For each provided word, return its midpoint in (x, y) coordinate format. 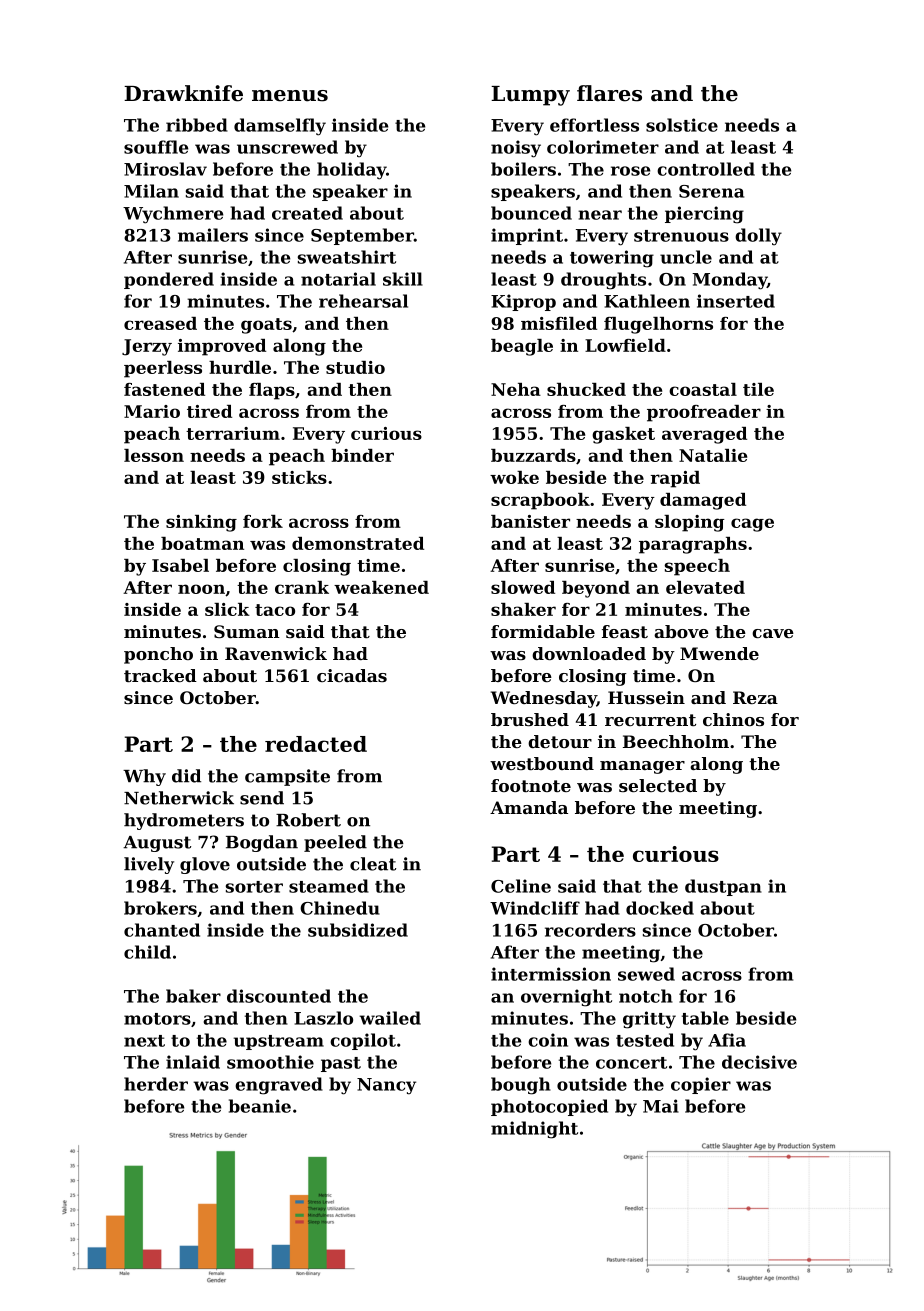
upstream (279, 1042)
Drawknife (183, 93)
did (186, 776)
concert (631, 1063)
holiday (351, 171)
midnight (534, 1130)
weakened (381, 587)
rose (630, 171)
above (681, 631)
